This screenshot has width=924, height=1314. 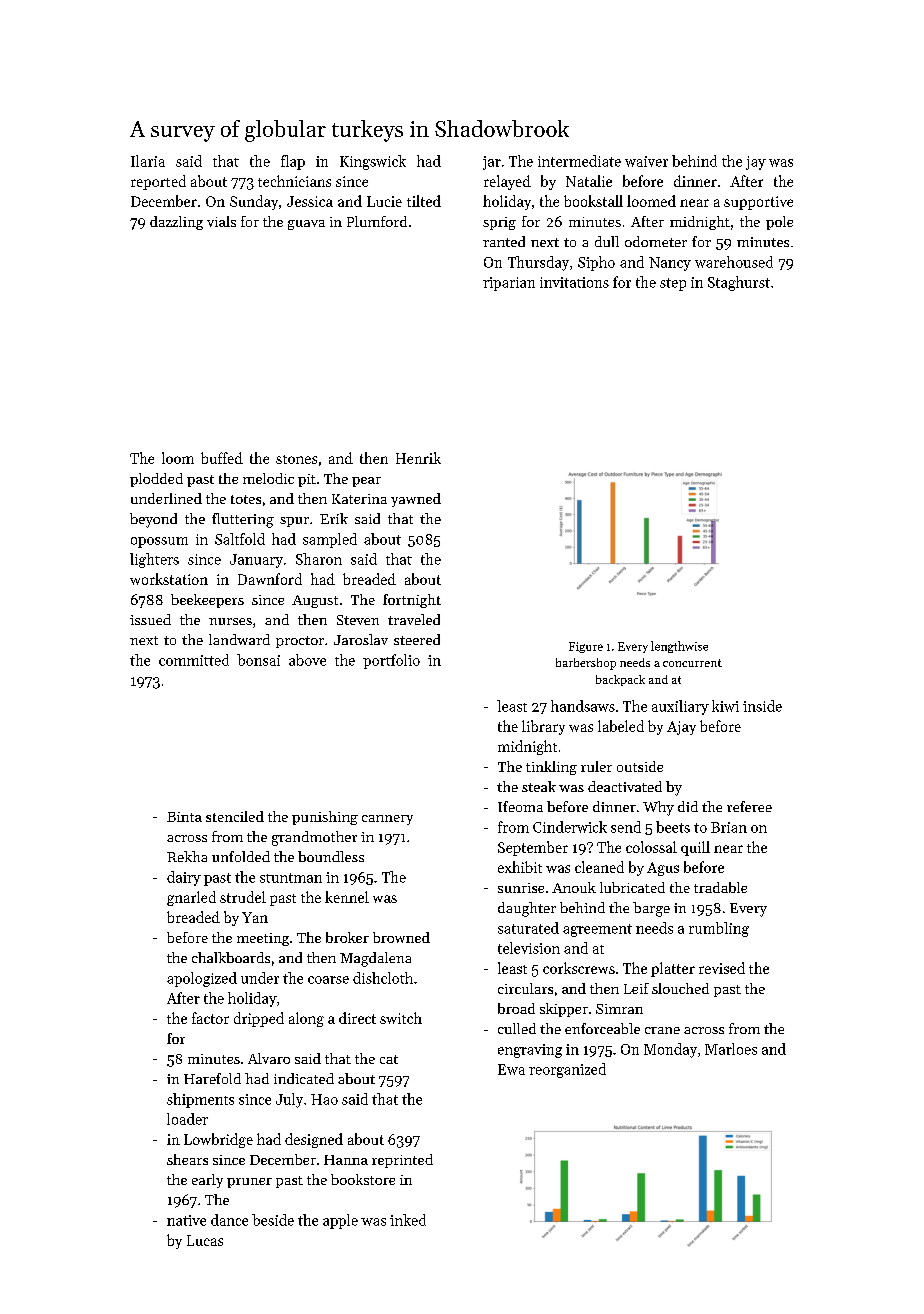 I want to click on flap, so click(x=293, y=162).
